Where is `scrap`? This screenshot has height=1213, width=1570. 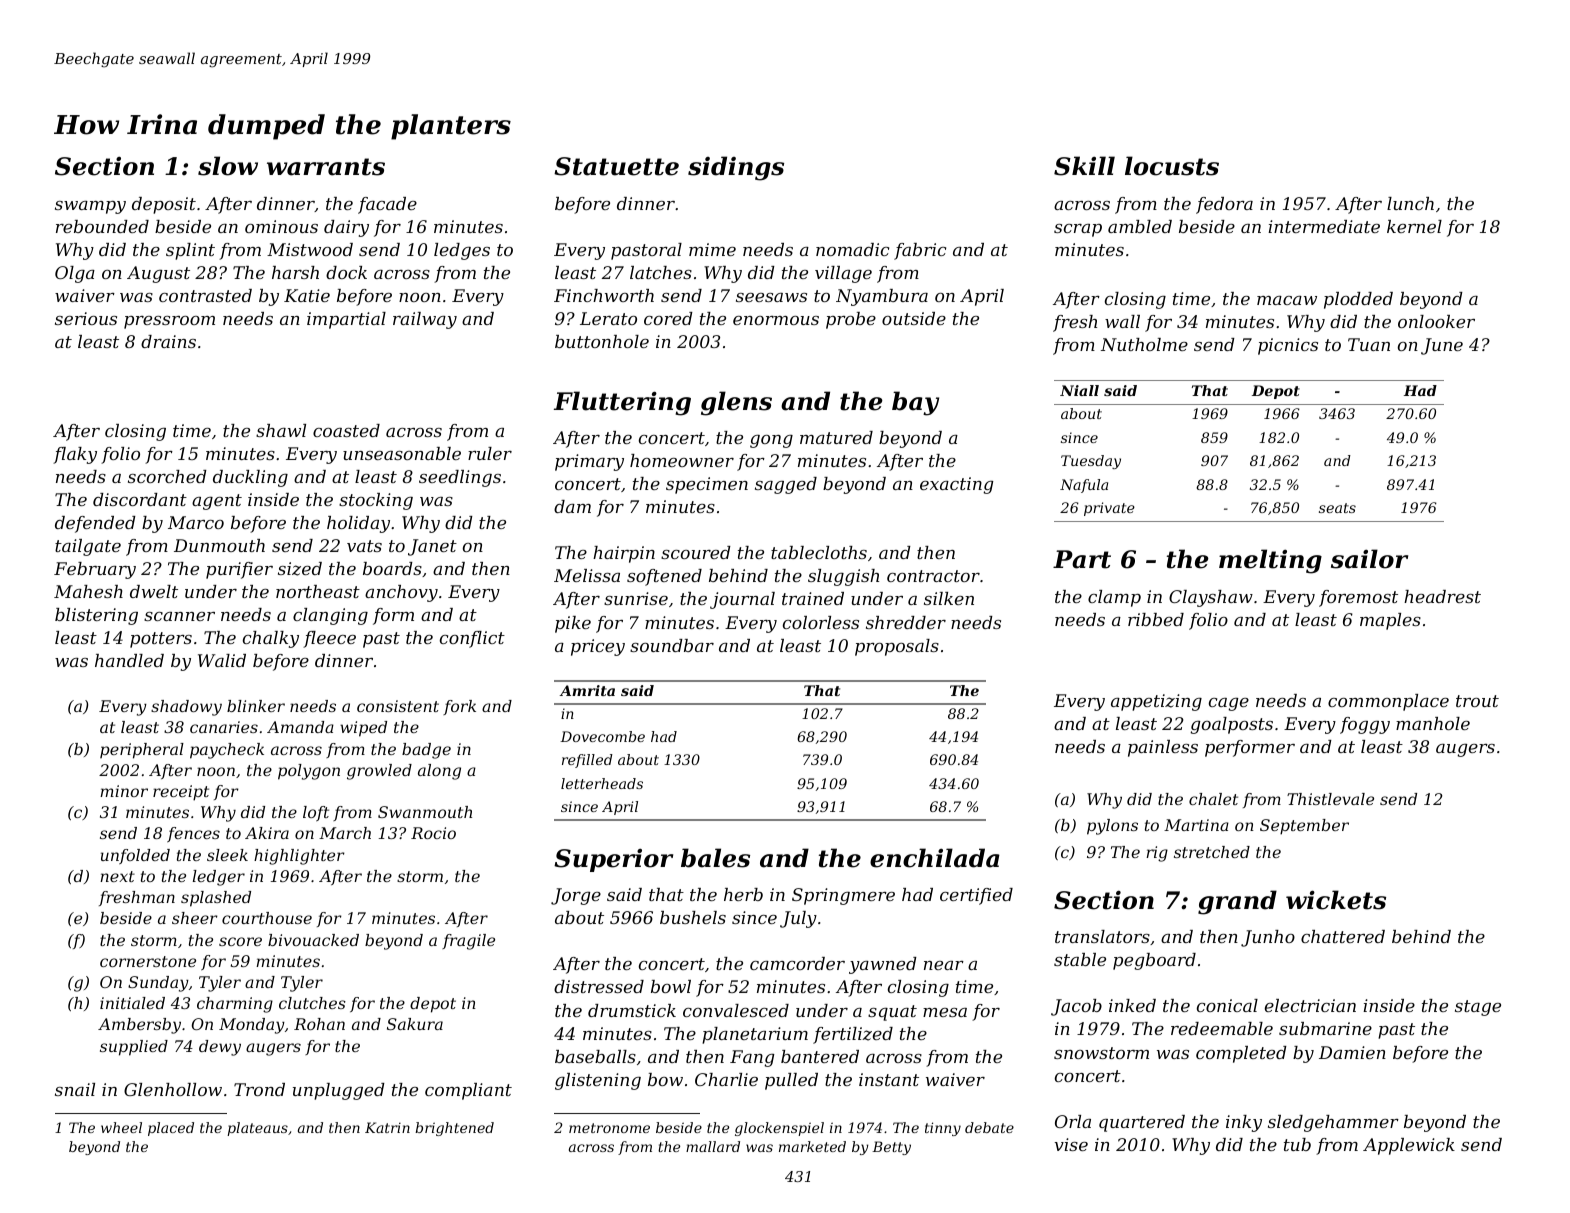
scrap is located at coordinates (1078, 230).
